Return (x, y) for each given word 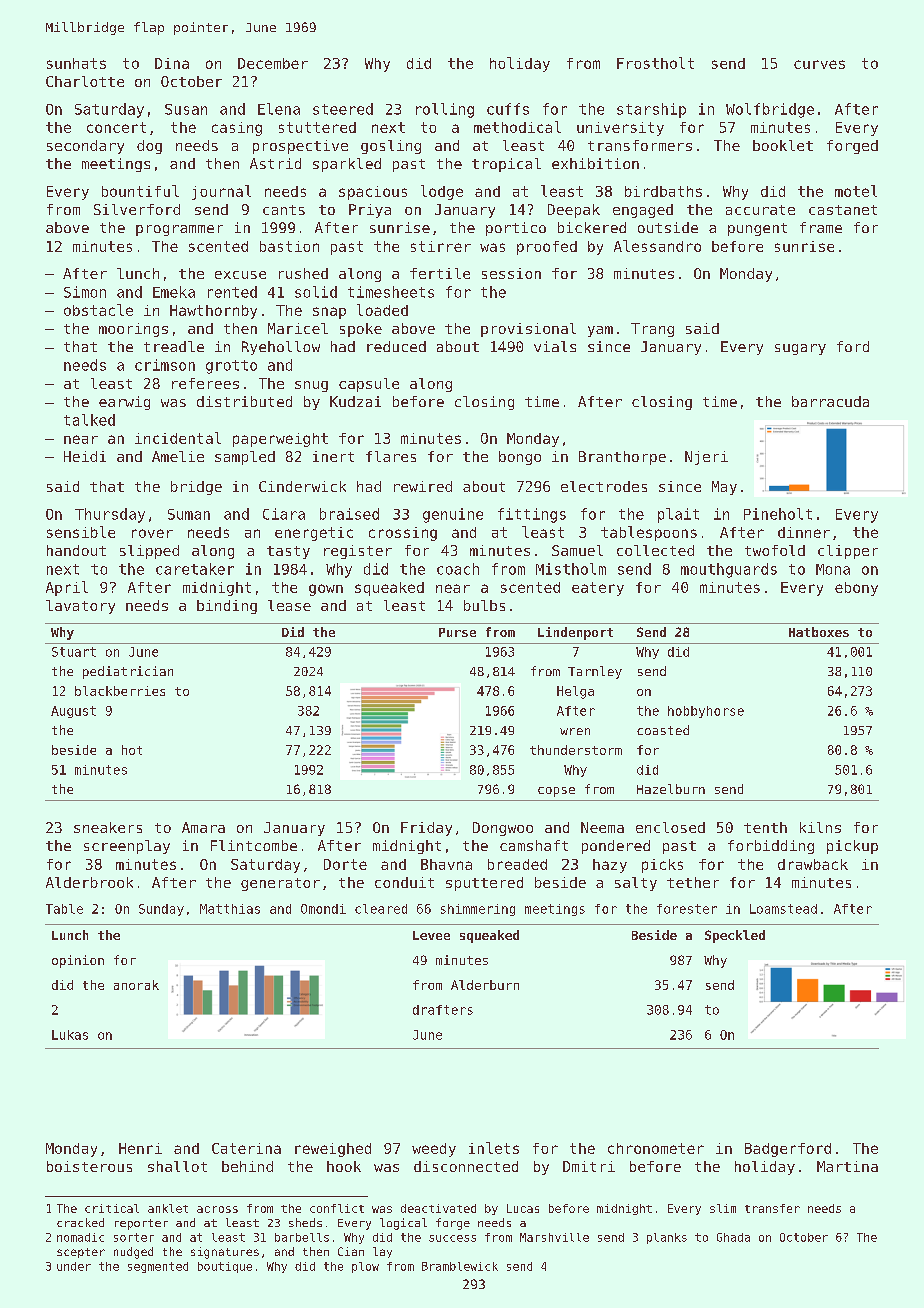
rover (152, 533)
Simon (85, 292)
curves (819, 64)
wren (575, 731)
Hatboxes (819, 632)
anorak (136, 985)
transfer (772, 1208)
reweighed (333, 1150)
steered (343, 109)
